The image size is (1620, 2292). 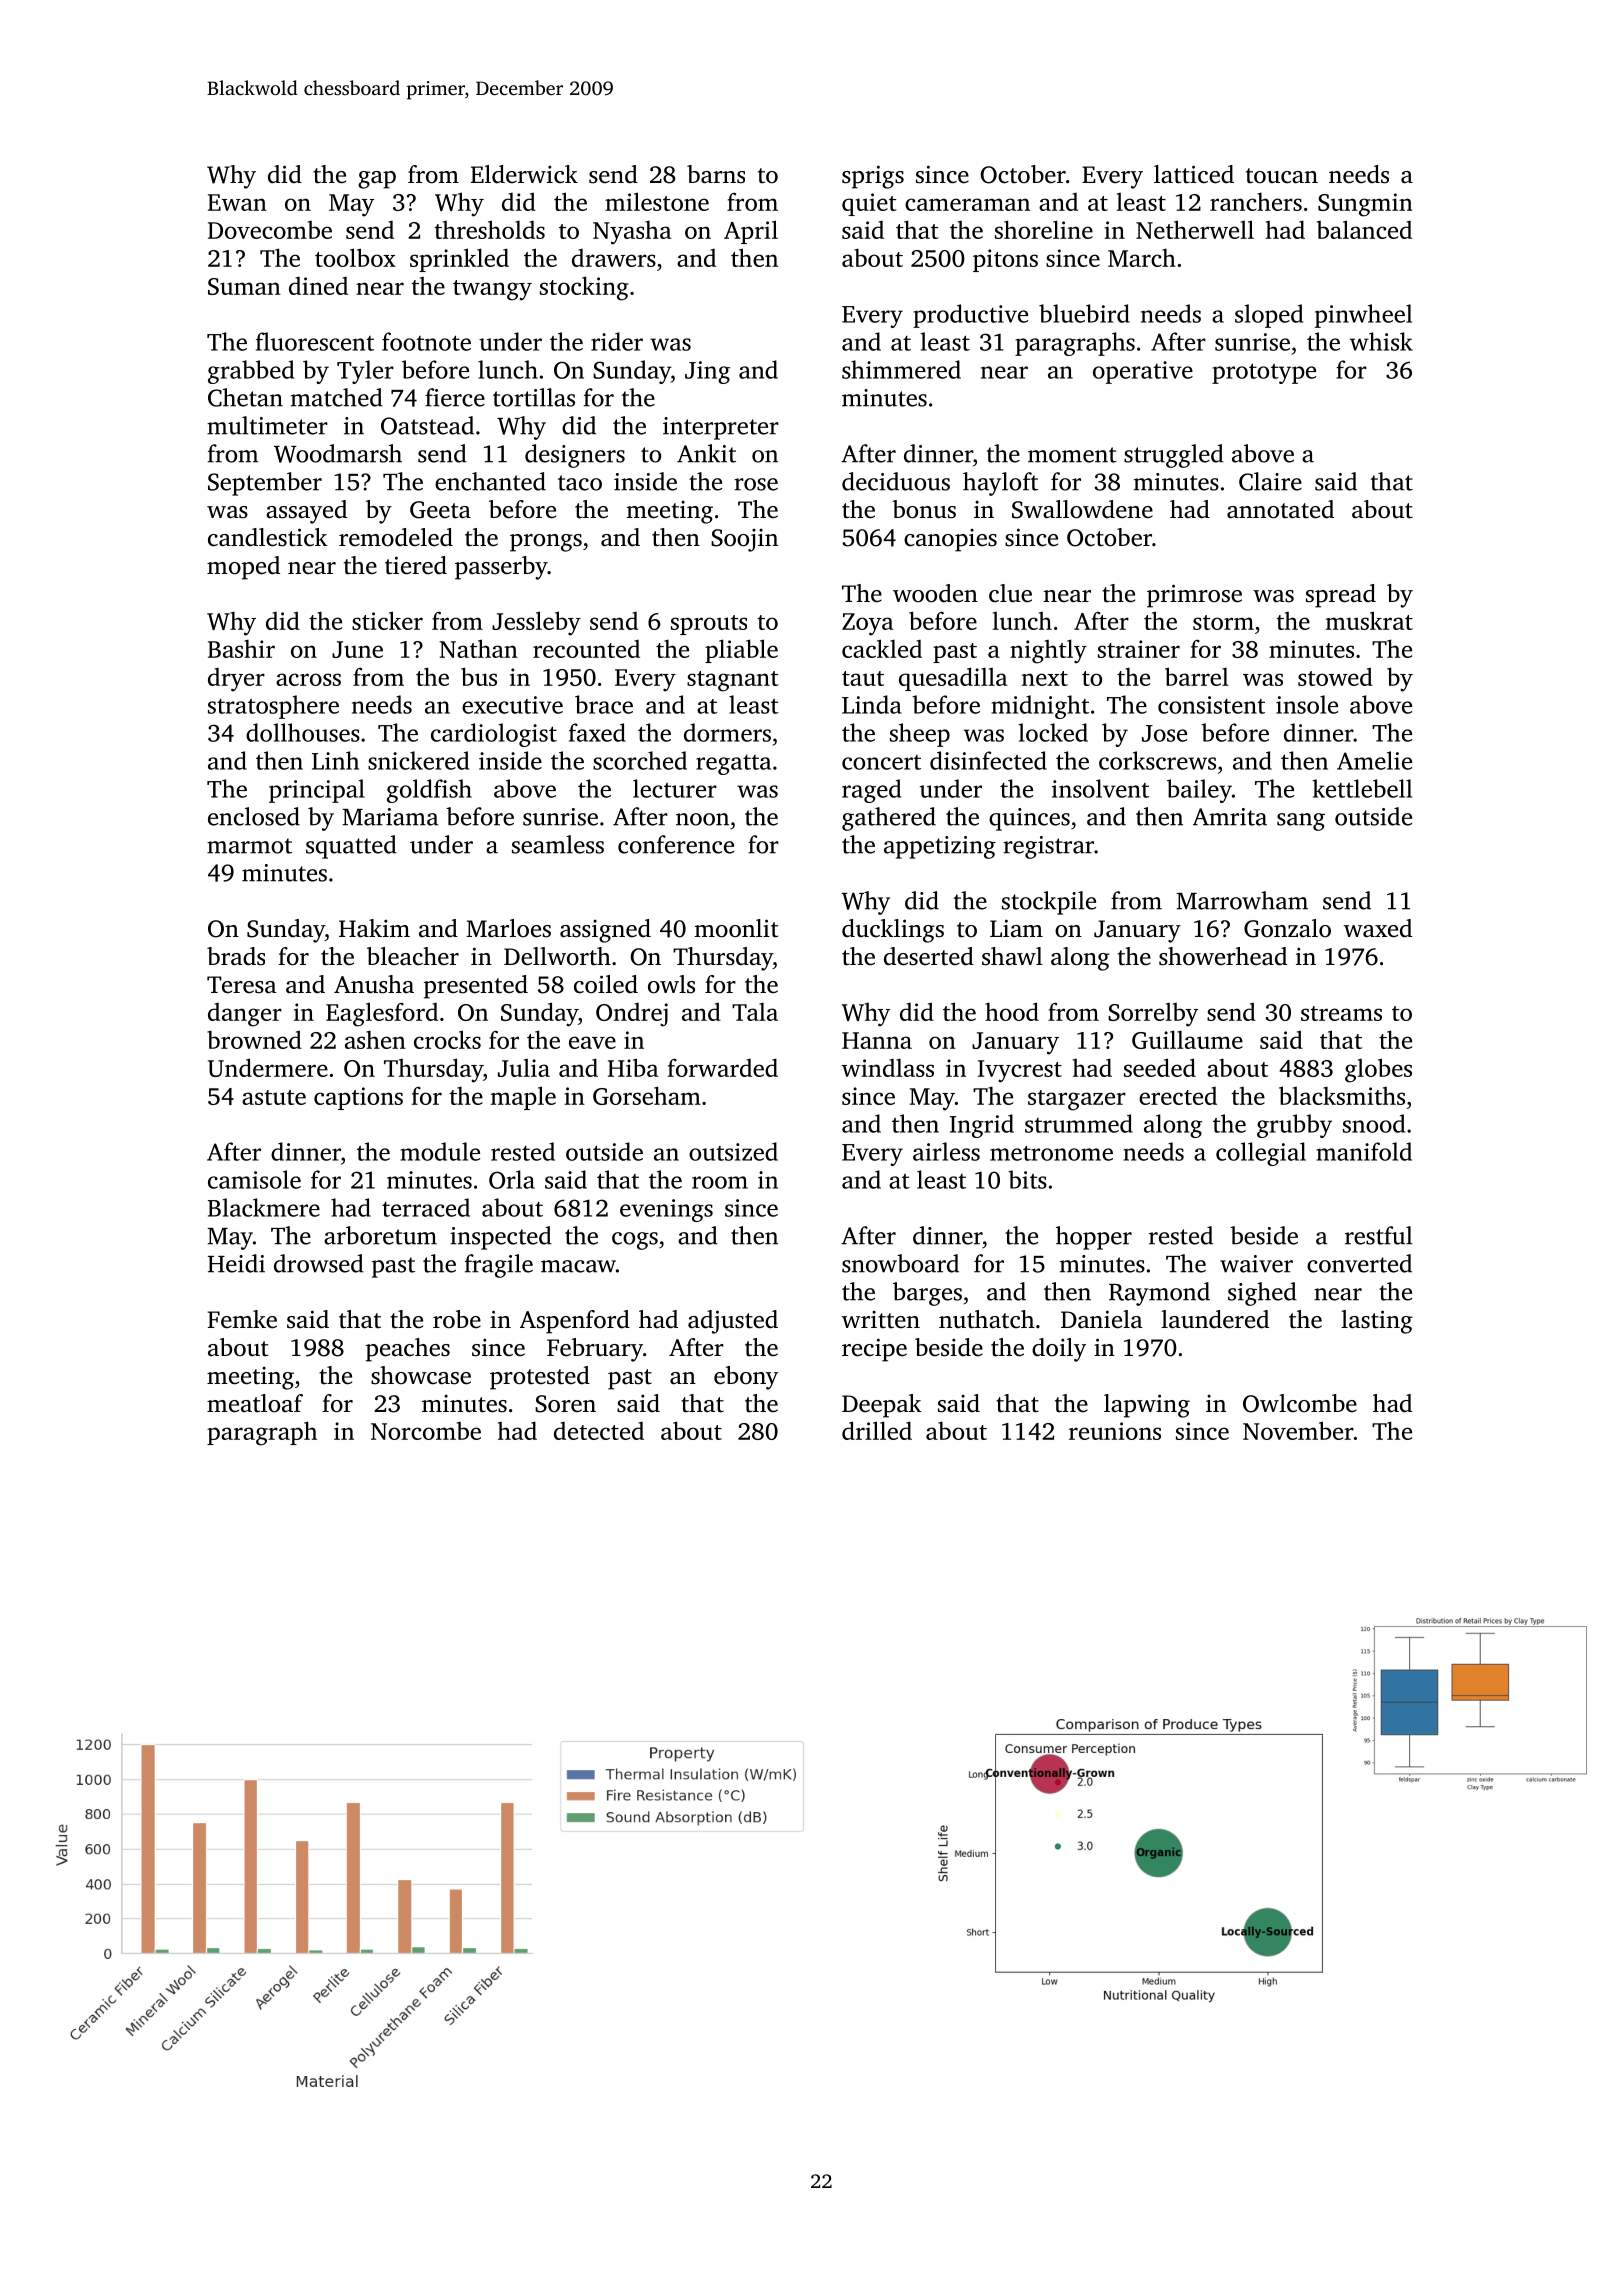 I want to click on balanced, so click(x=1364, y=229).
